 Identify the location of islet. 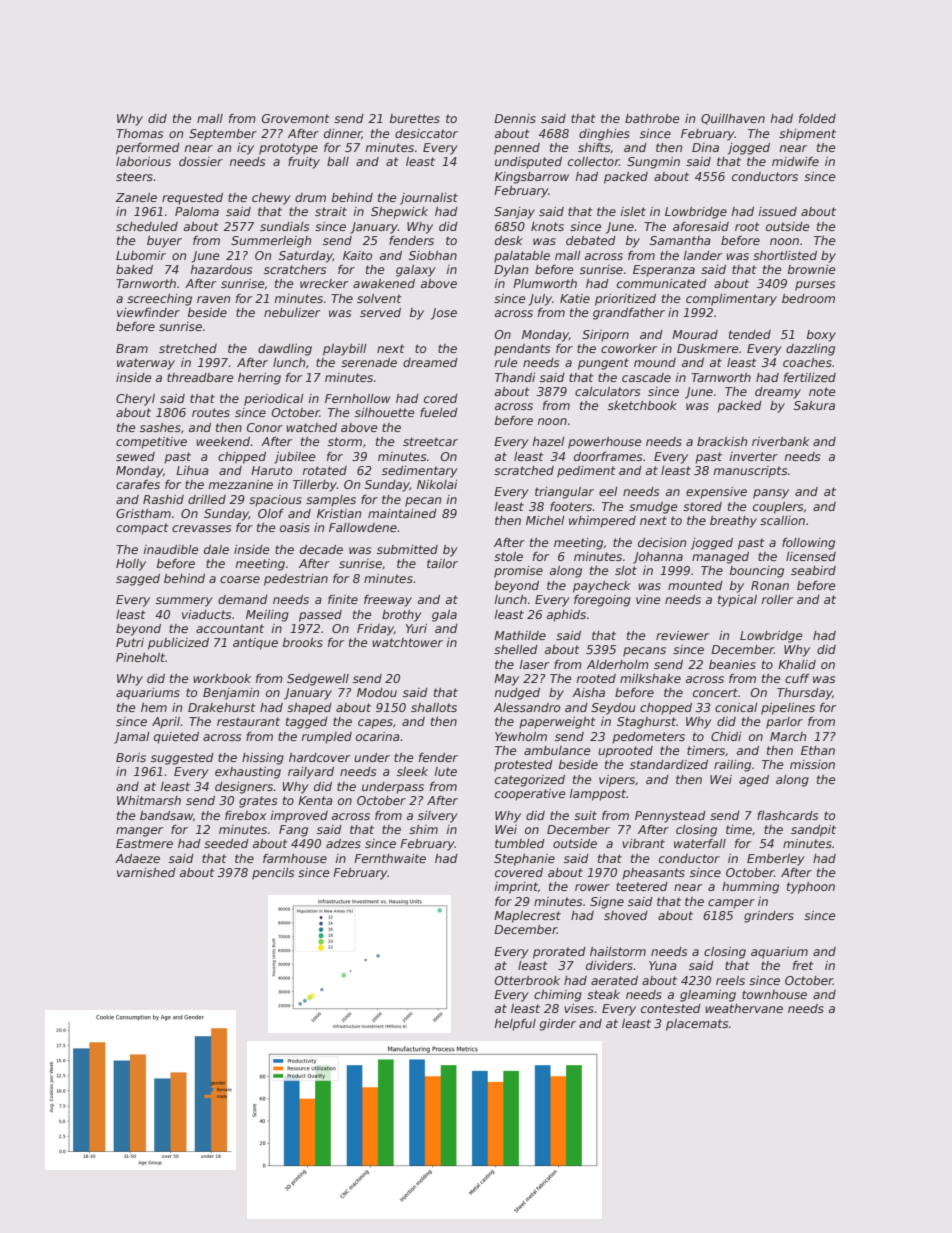
(633, 211).
